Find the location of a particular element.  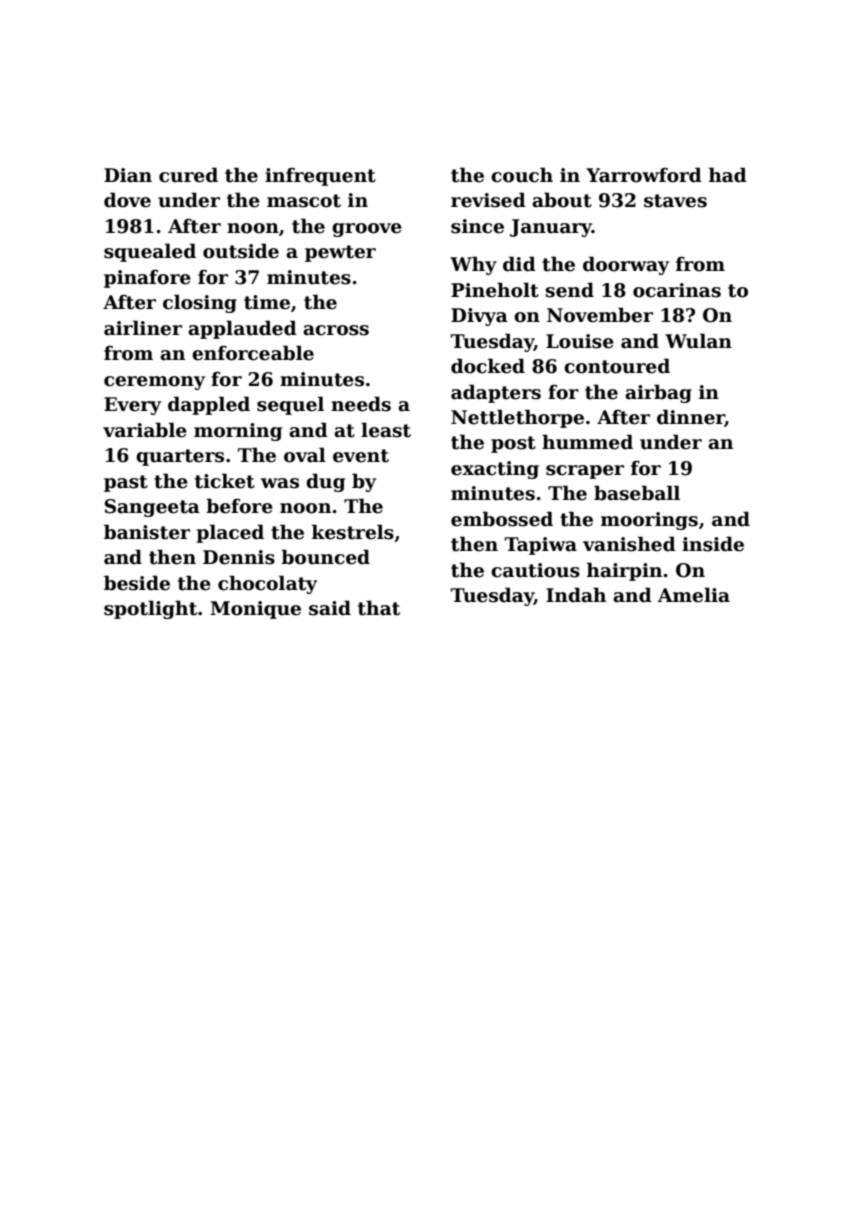

inside is located at coordinates (713, 544).
